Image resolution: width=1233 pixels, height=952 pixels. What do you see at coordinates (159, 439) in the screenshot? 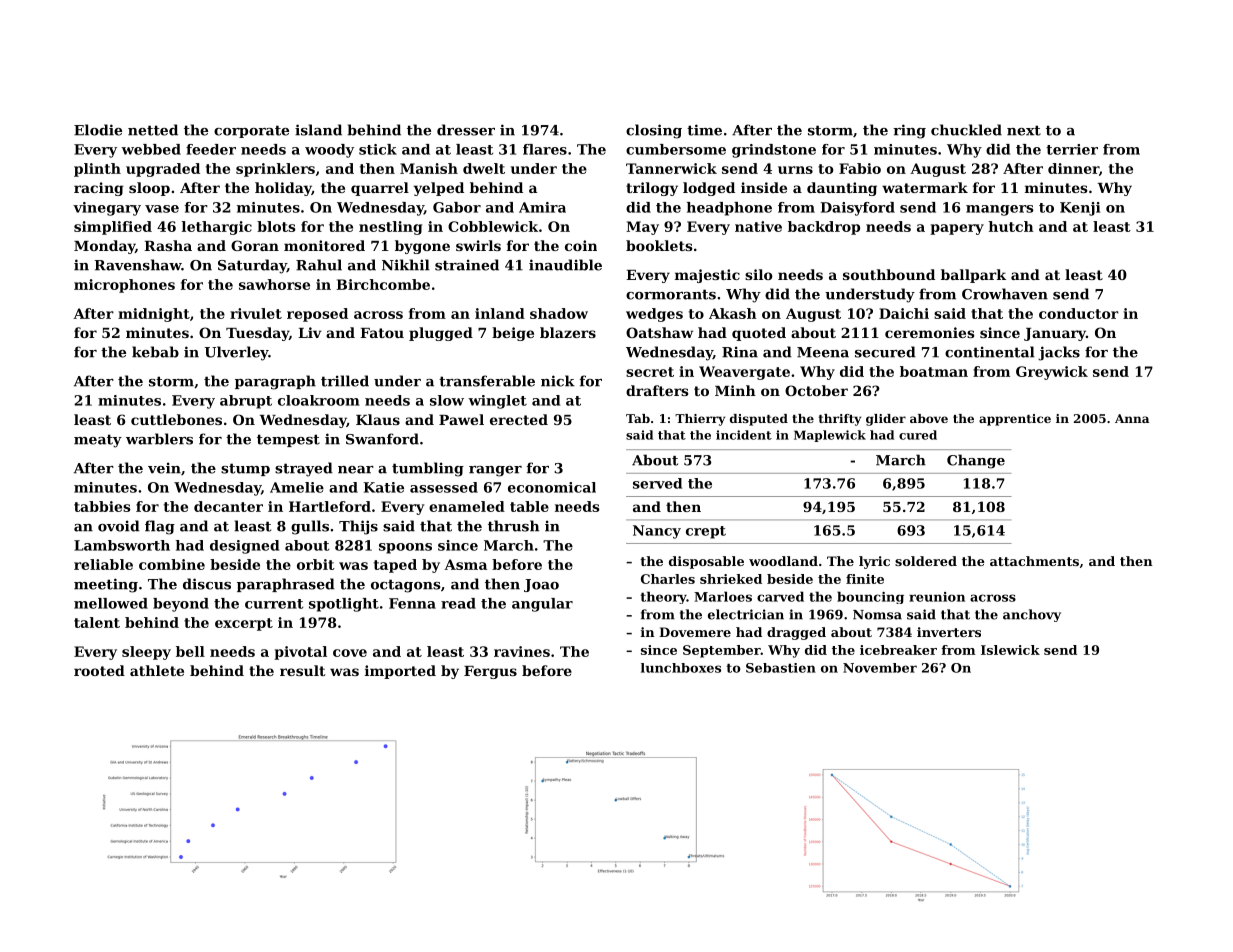
I see `warblers` at bounding box center [159, 439].
